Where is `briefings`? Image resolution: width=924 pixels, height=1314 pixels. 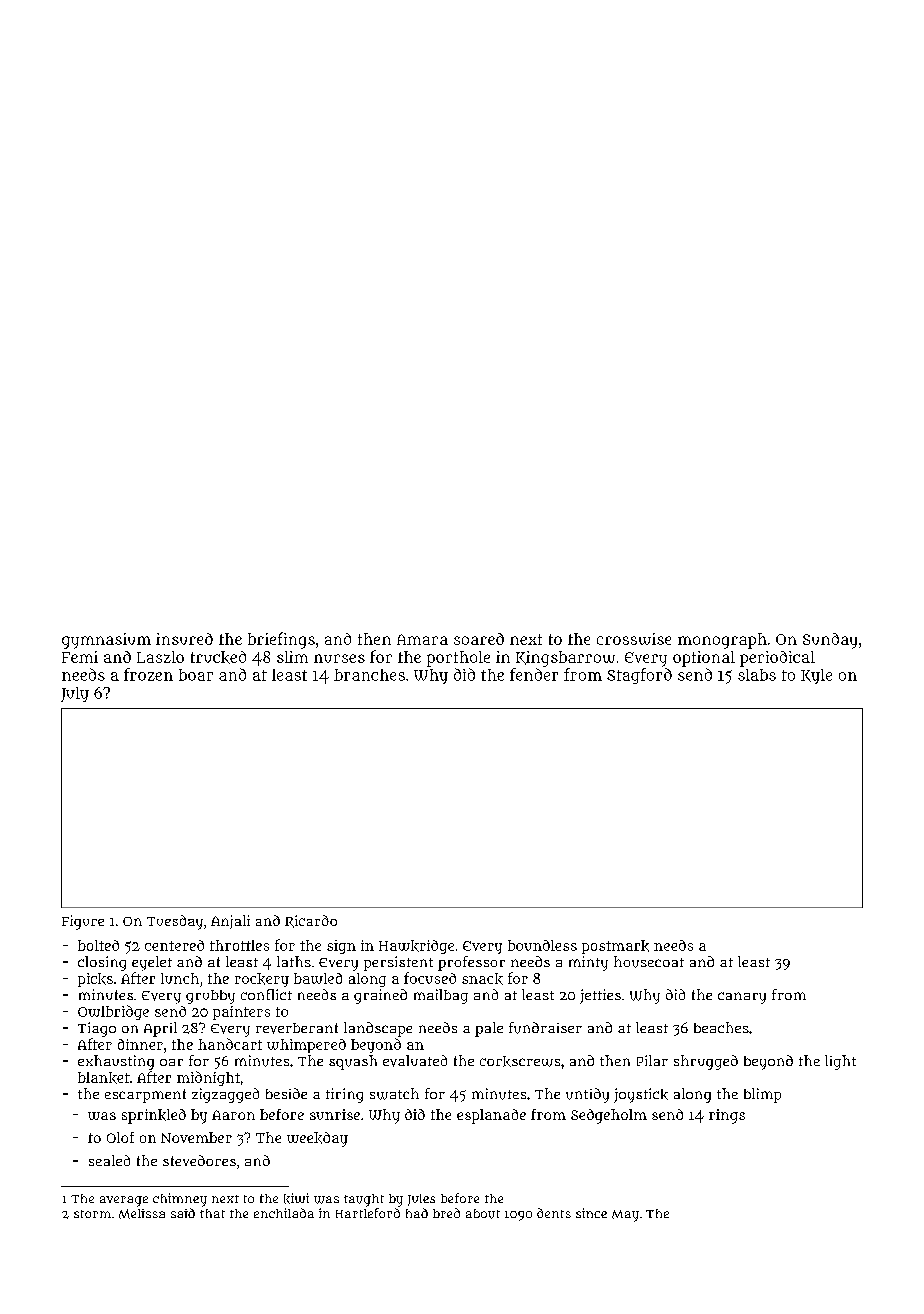 briefings is located at coordinates (281, 640).
